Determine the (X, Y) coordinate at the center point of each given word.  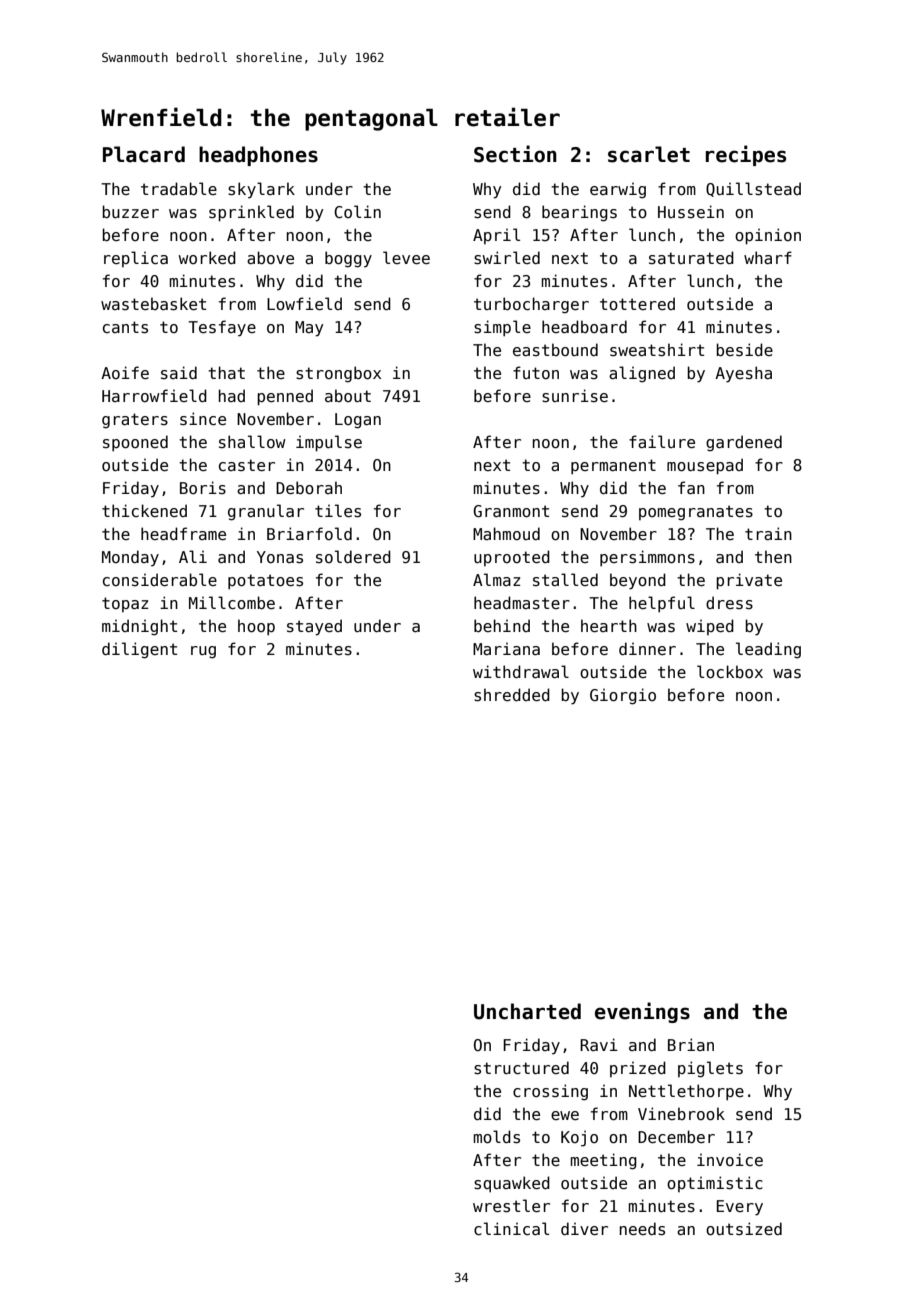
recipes (746, 155)
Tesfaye (222, 328)
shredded (512, 695)
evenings (642, 1012)
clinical (511, 1228)
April (496, 236)
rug (203, 652)
